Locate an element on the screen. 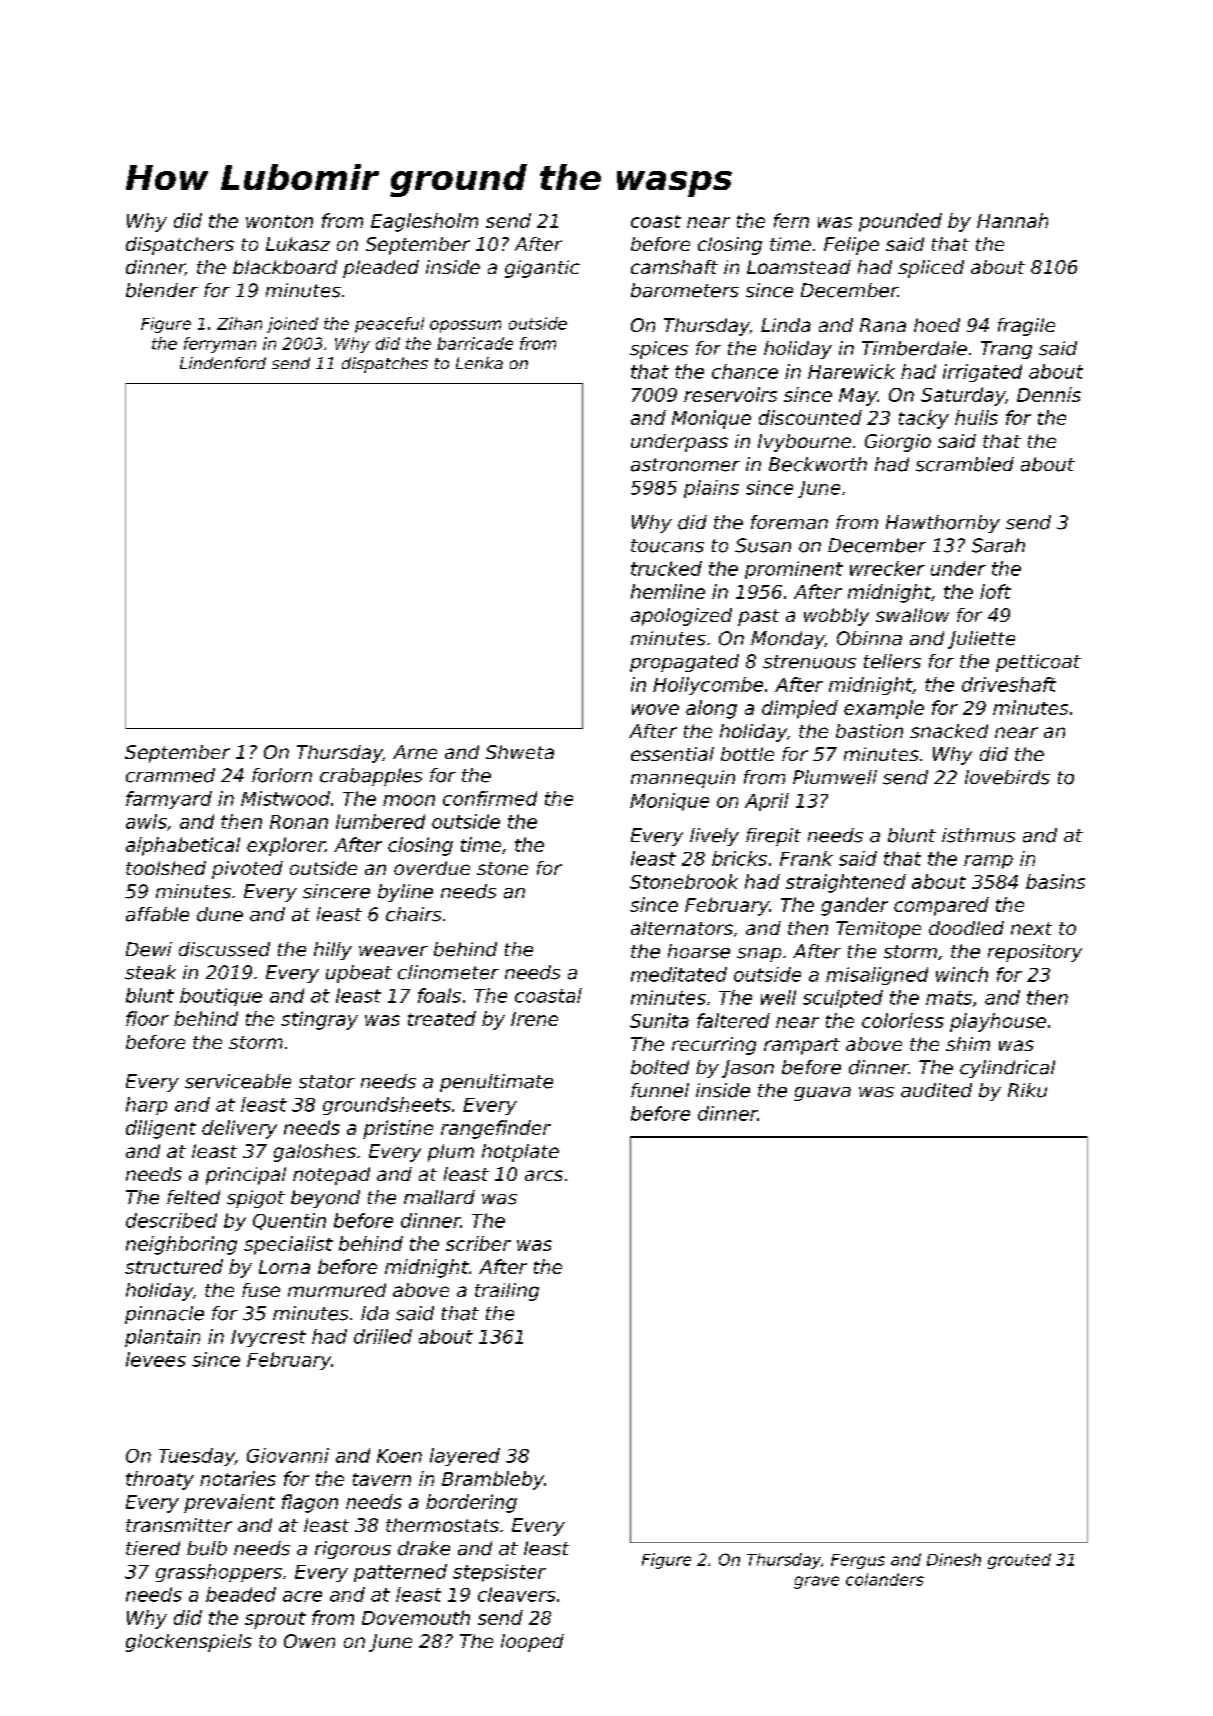  grouted is located at coordinates (1019, 1561).
